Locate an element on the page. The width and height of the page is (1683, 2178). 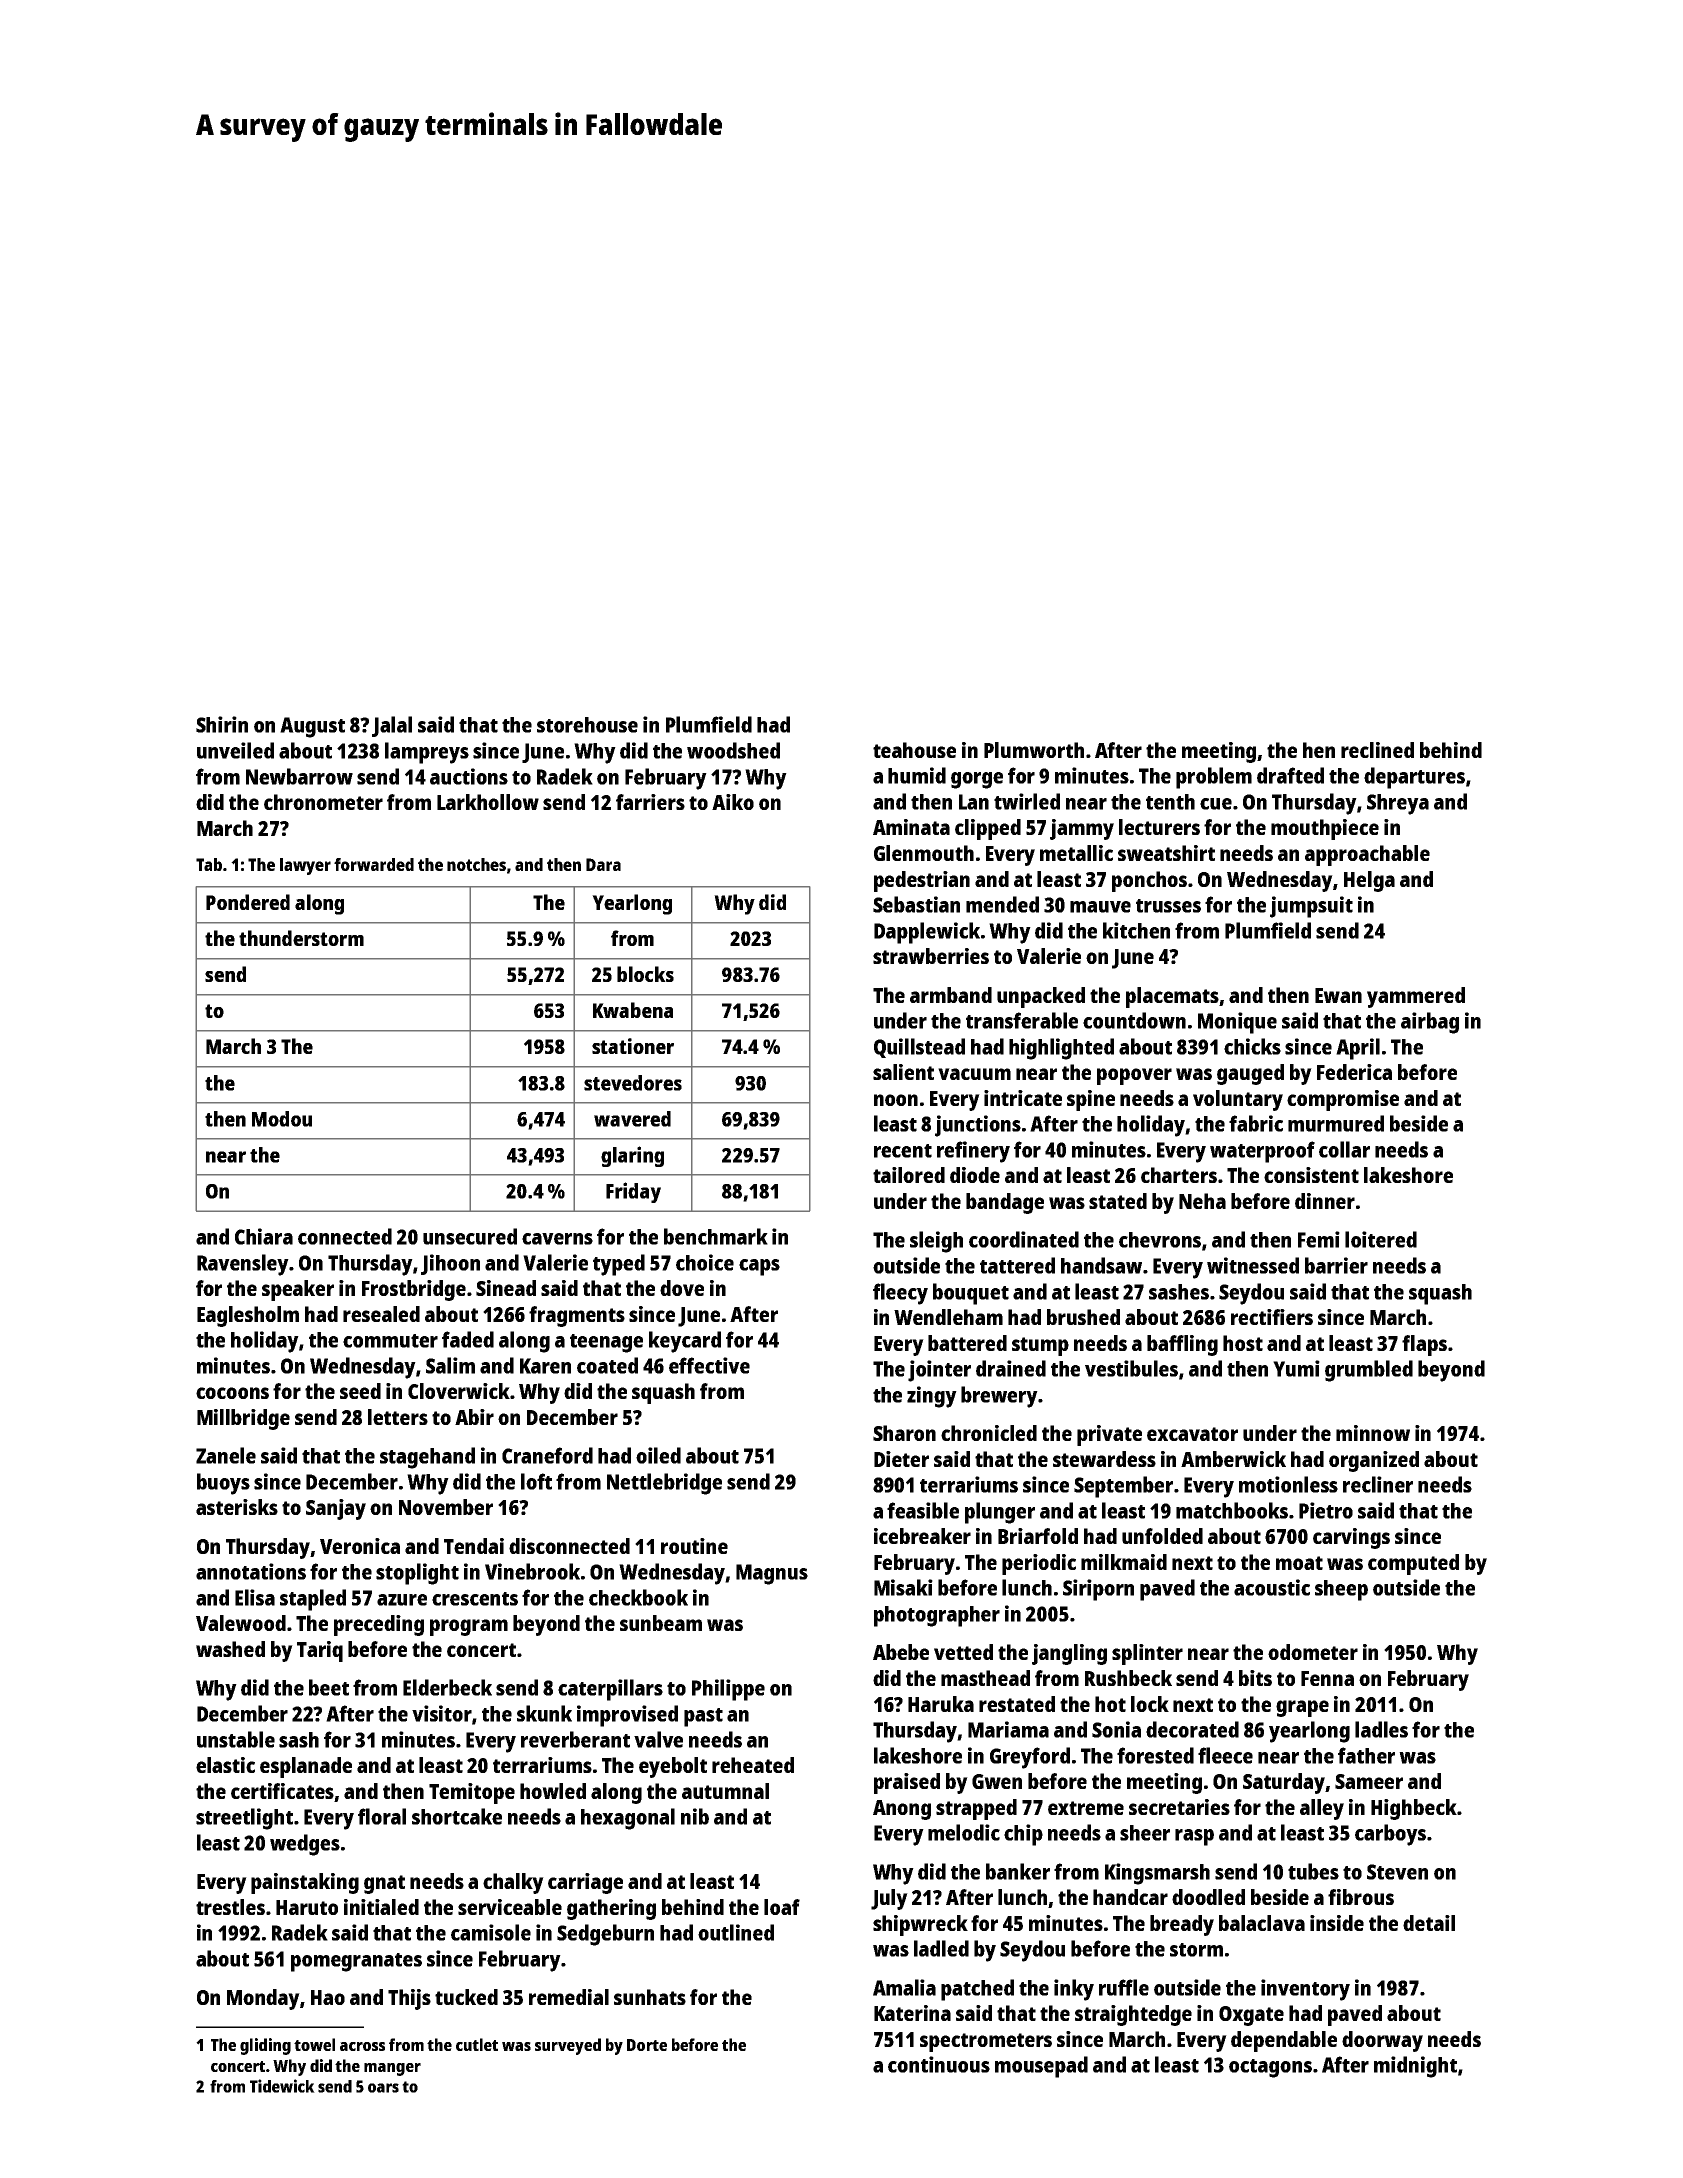
Eaglesholm is located at coordinates (248, 1316).
